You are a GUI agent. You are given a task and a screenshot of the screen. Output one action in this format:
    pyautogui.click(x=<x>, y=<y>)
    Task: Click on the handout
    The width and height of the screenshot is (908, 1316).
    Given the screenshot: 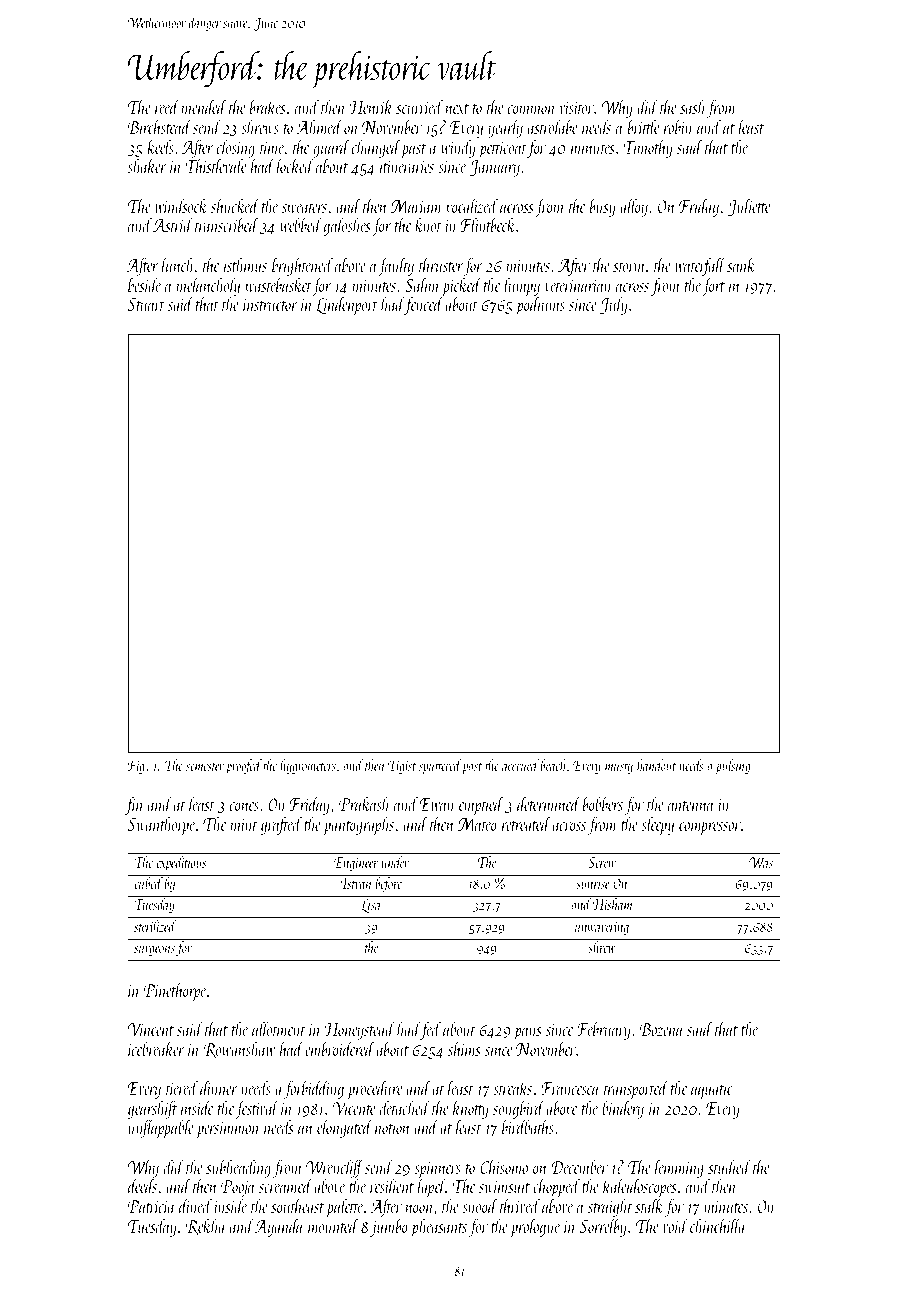 What is the action you would take?
    pyautogui.click(x=656, y=765)
